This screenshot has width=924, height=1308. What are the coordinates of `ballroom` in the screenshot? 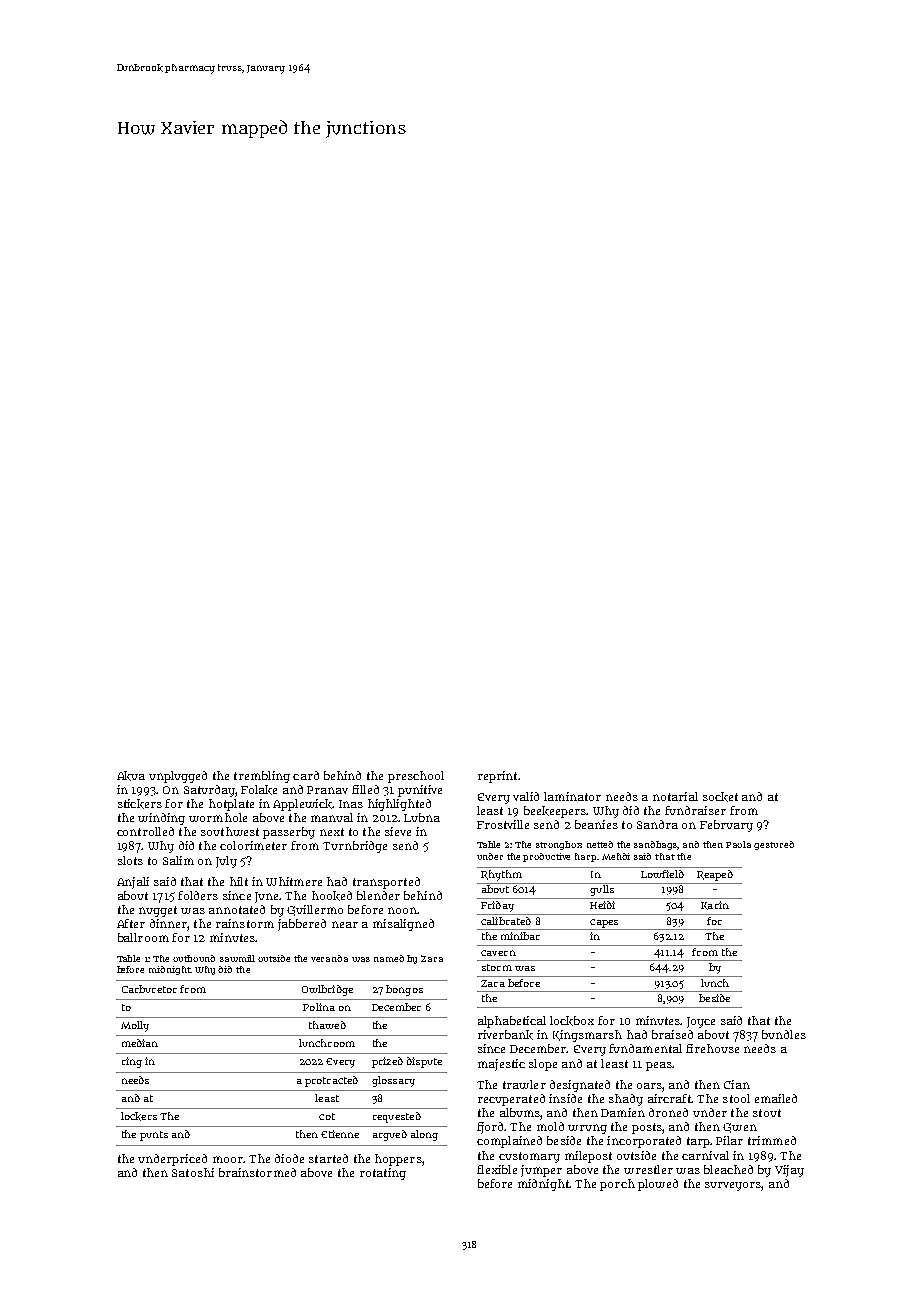 It's located at (143, 937).
